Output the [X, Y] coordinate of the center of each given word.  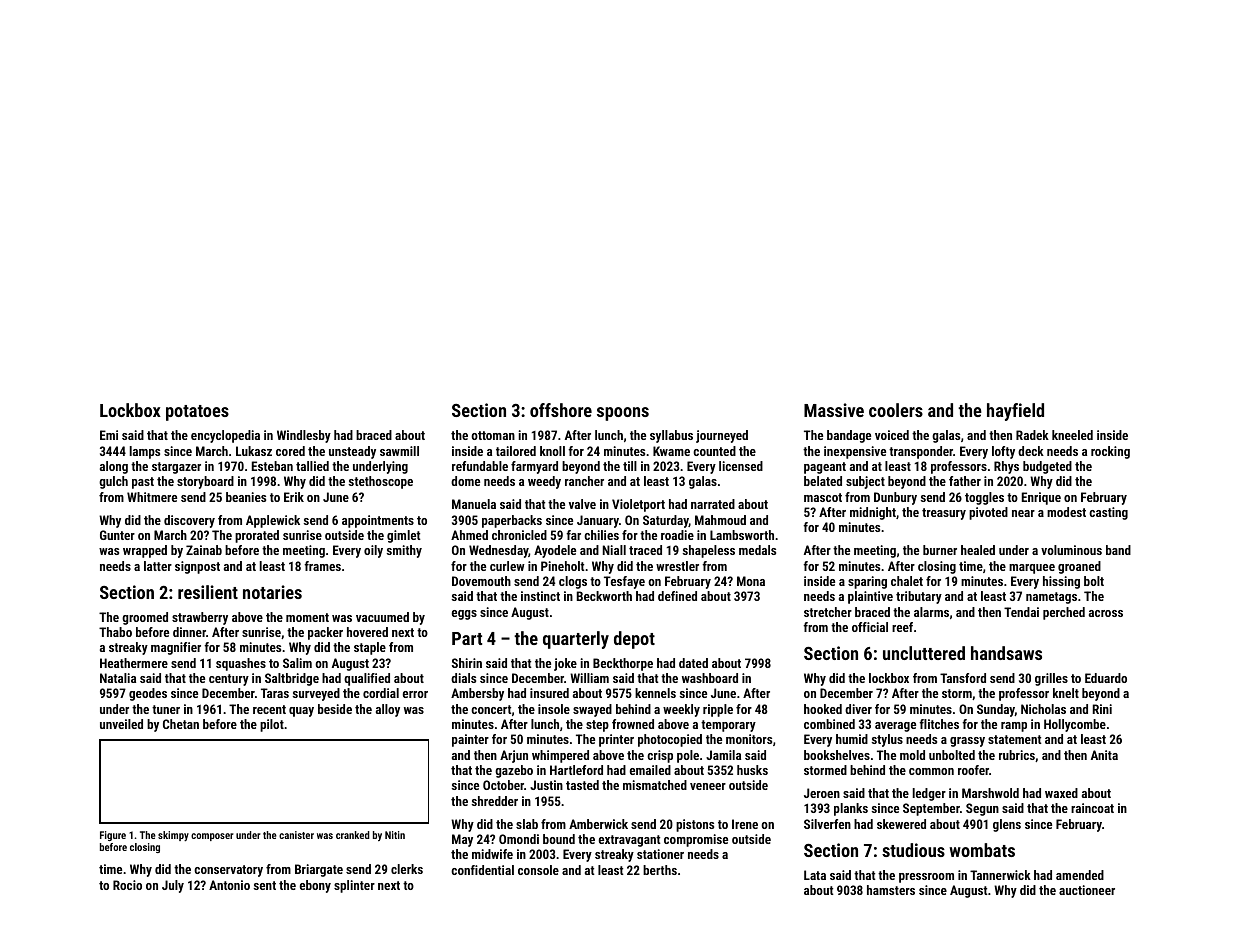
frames [322, 566]
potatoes [197, 413]
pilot [272, 725]
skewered [901, 824]
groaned [1079, 567]
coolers [896, 410]
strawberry [200, 618]
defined [677, 596]
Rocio [127, 885]
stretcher [828, 612]
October [503, 785]
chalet [907, 581]
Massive [834, 410]
